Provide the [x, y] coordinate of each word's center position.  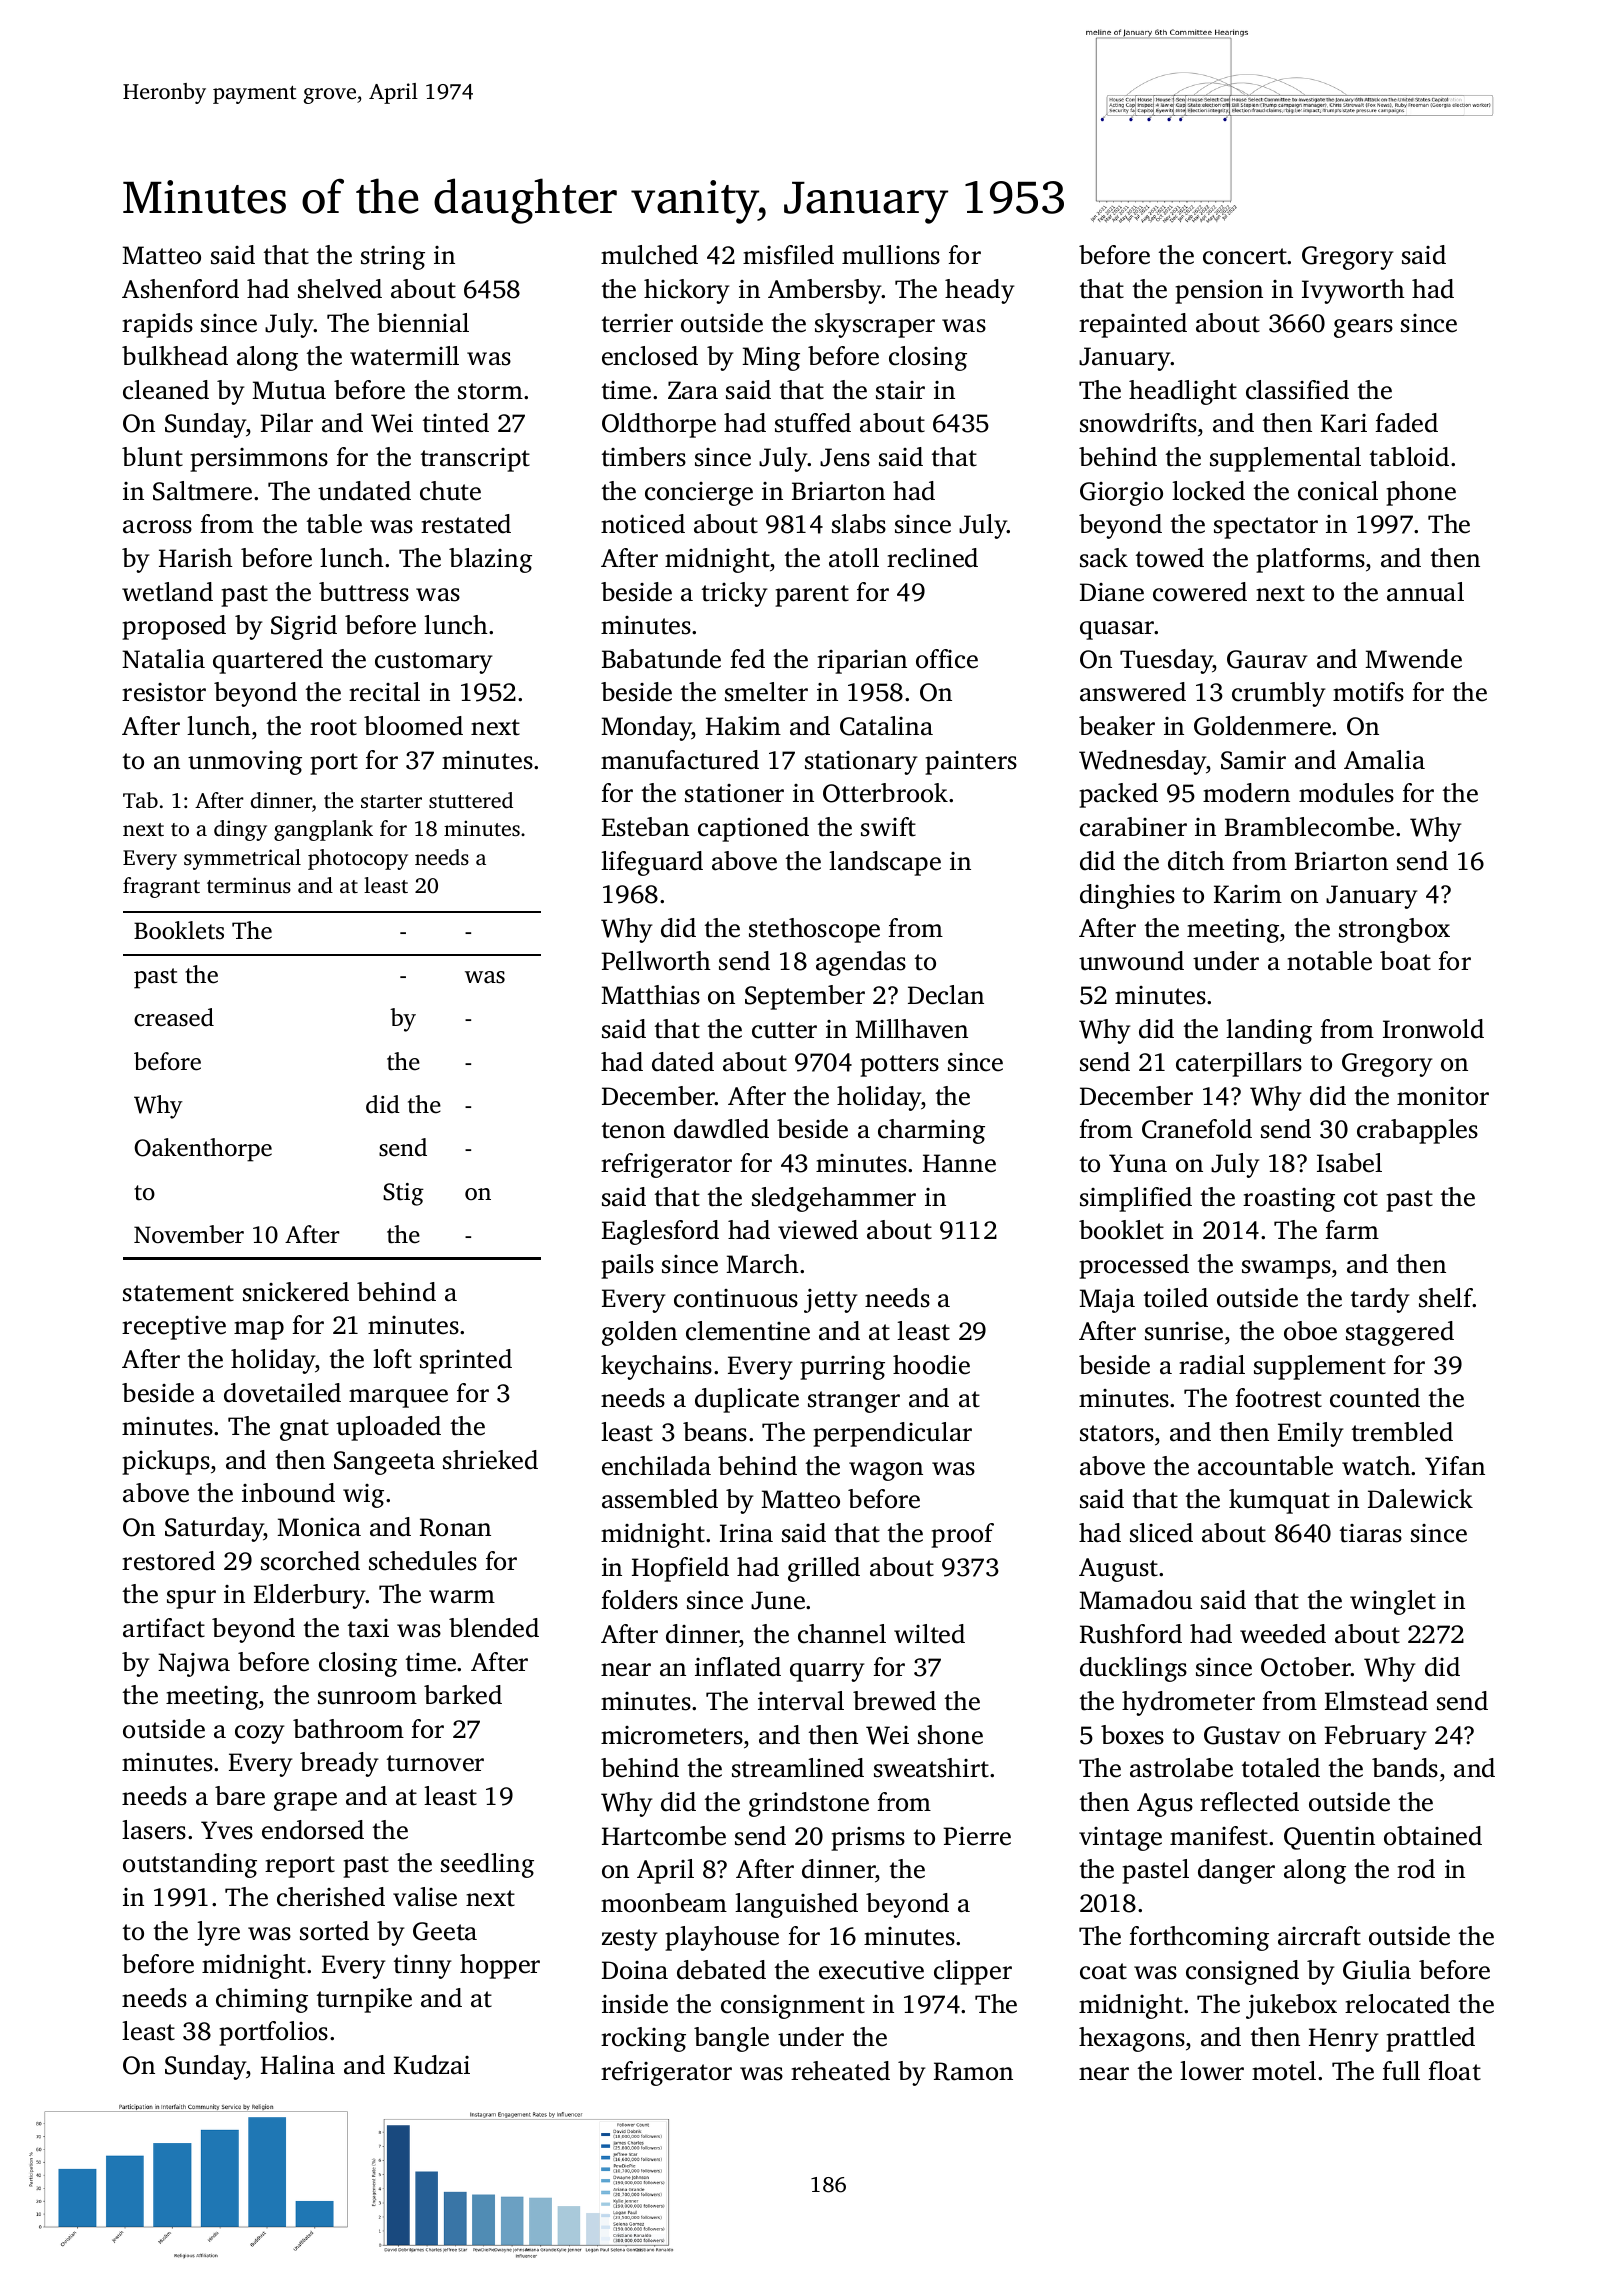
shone [950, 1735]
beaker [1117, 726]
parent [812, 596]
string [393, 258]
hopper [500, 1966]
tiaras [1371, 1533]
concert [1245, 256]
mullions [891, 255]
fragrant [161, 887]
